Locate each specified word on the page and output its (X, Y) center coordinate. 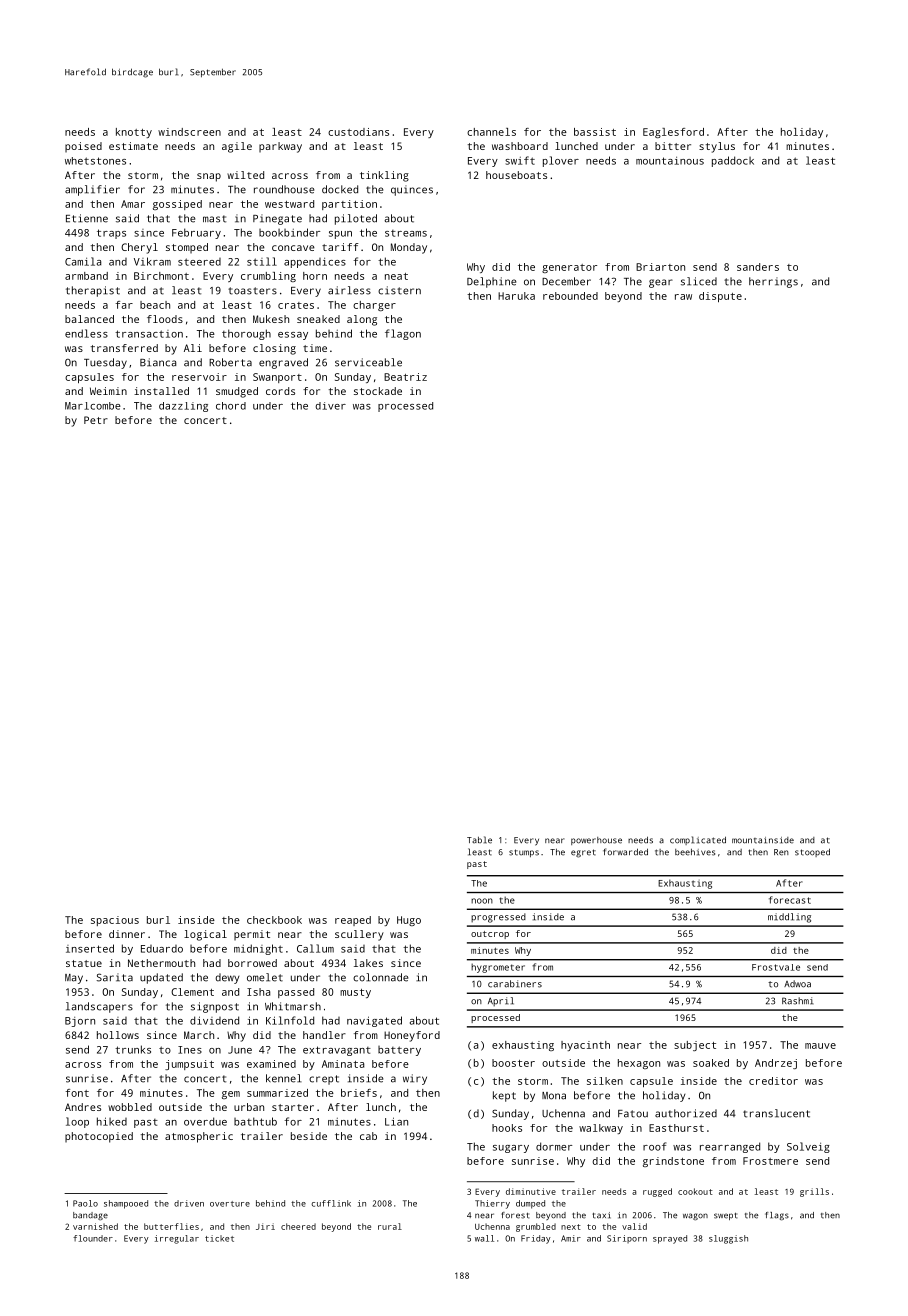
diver (330, 406)
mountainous (670, 161)
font (77, 1093)
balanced (89, 319)
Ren (781, 852)
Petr (96, 420)
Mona (554, 1096)
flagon (403, 334)
